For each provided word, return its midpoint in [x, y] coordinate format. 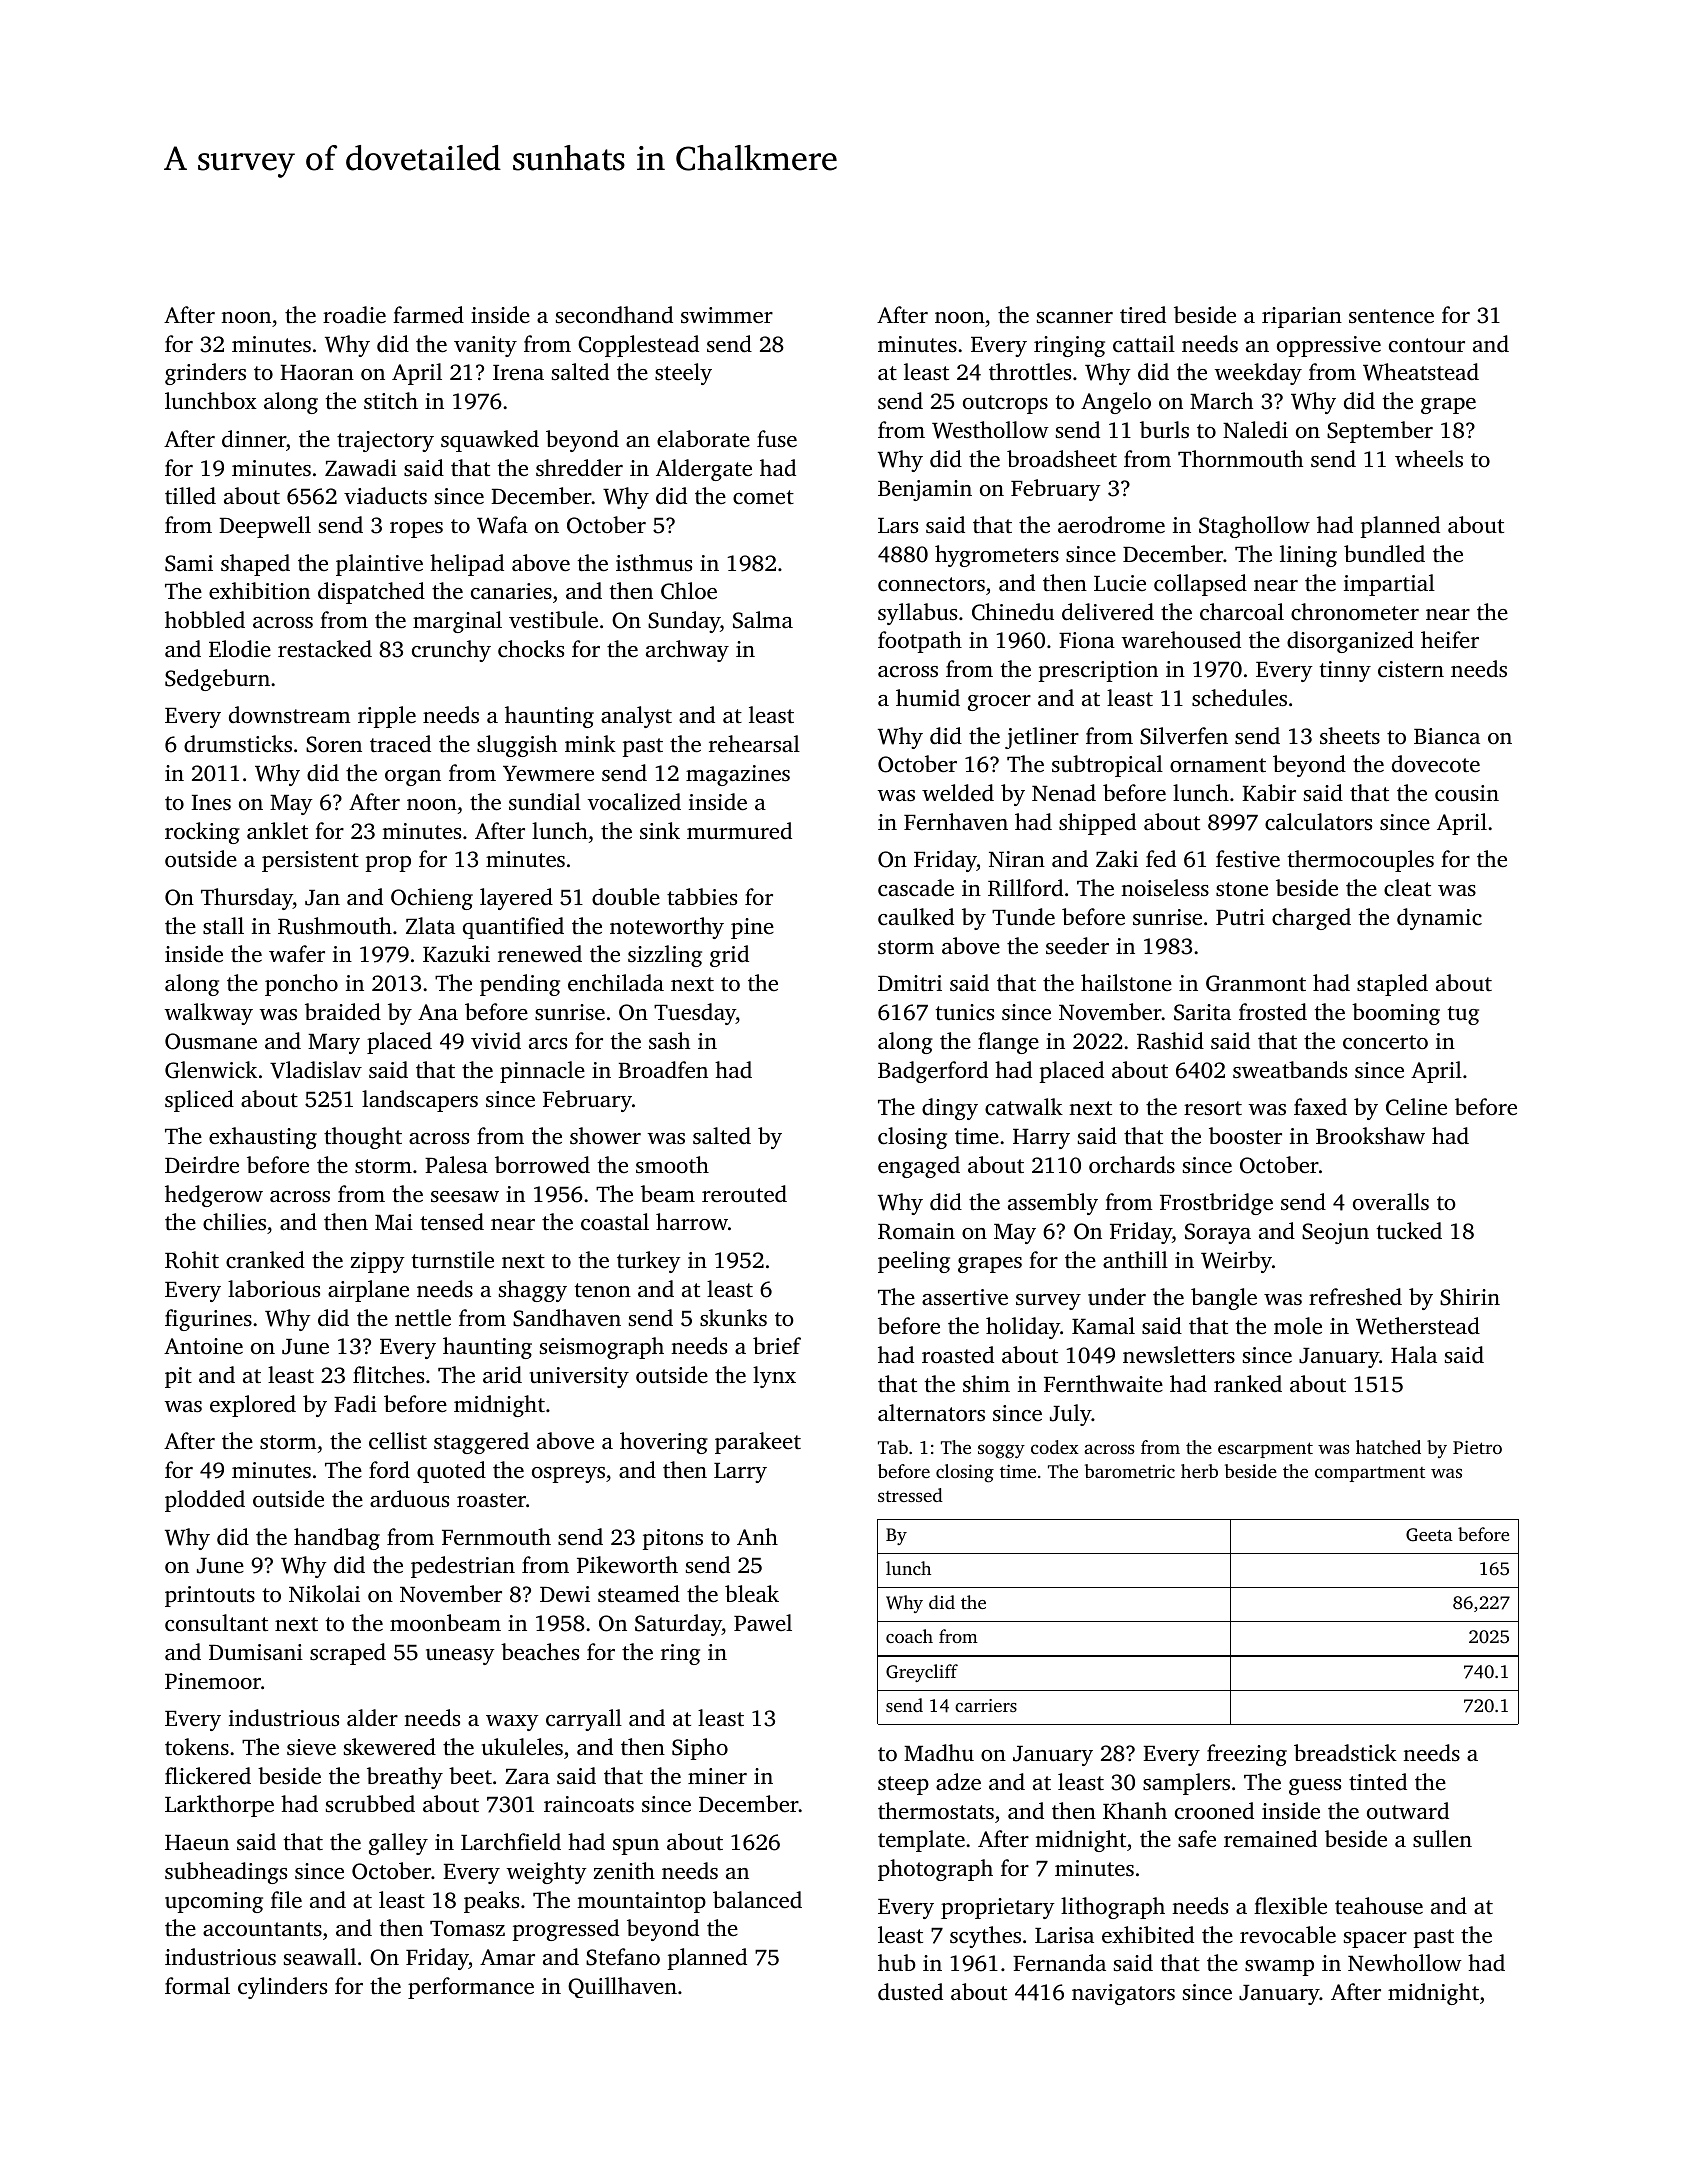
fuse [777, 439]
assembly [1053, 1204]
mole [1298, 1325]
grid [729, 956]
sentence [1391, 316]
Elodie [240, 649]
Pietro [1477, 1447]
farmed [428, 315]
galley [398, 1844]
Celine [1416, 1107]
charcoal [1242, 612]
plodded [205, 1501]
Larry [740, 1473]
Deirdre [202, 1165]
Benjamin [925, 490]
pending [520, 985]
